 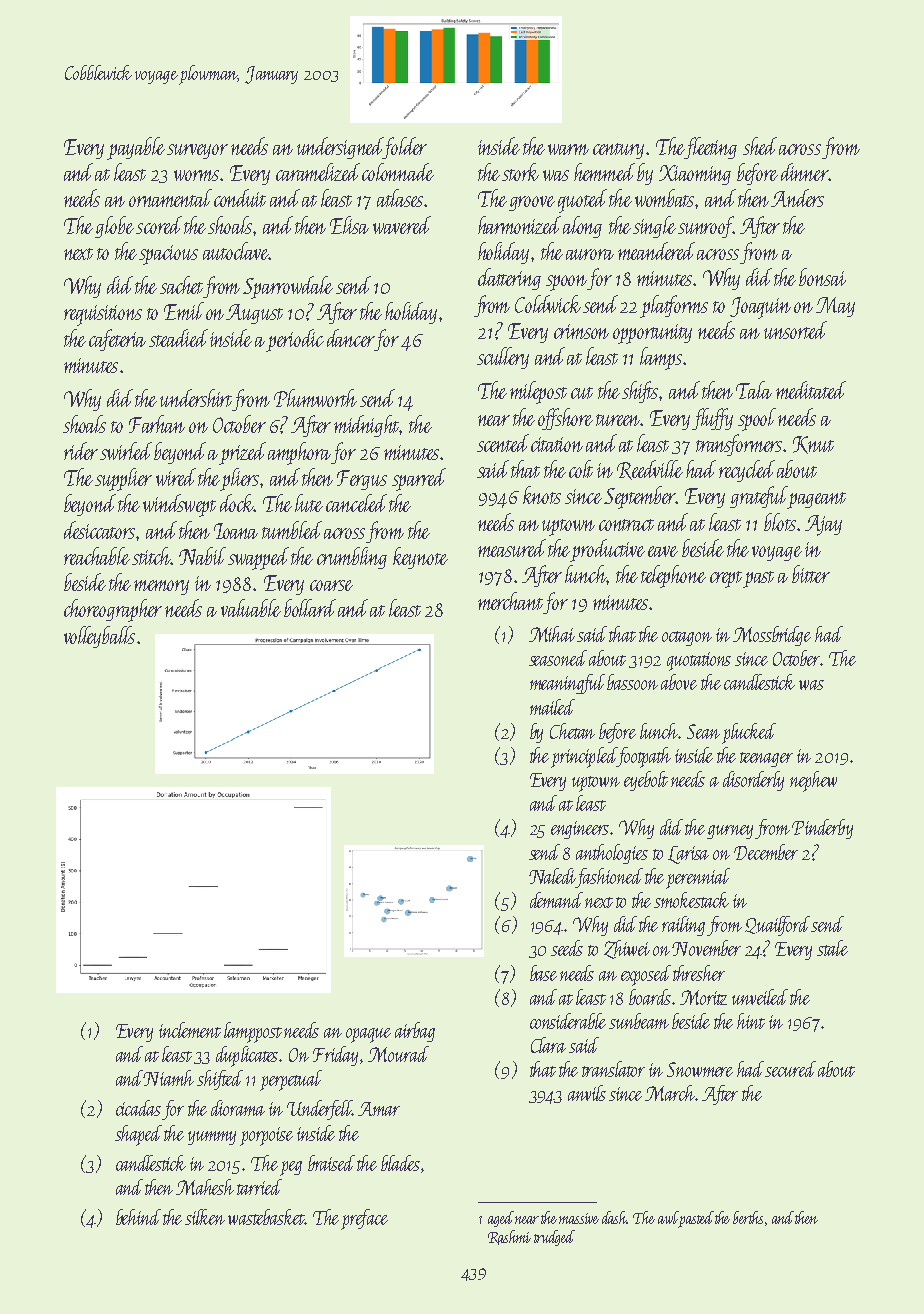 What do you see at coordinates (608, 550) in the image?
I see `productive` at bounding box center [608, 550].
